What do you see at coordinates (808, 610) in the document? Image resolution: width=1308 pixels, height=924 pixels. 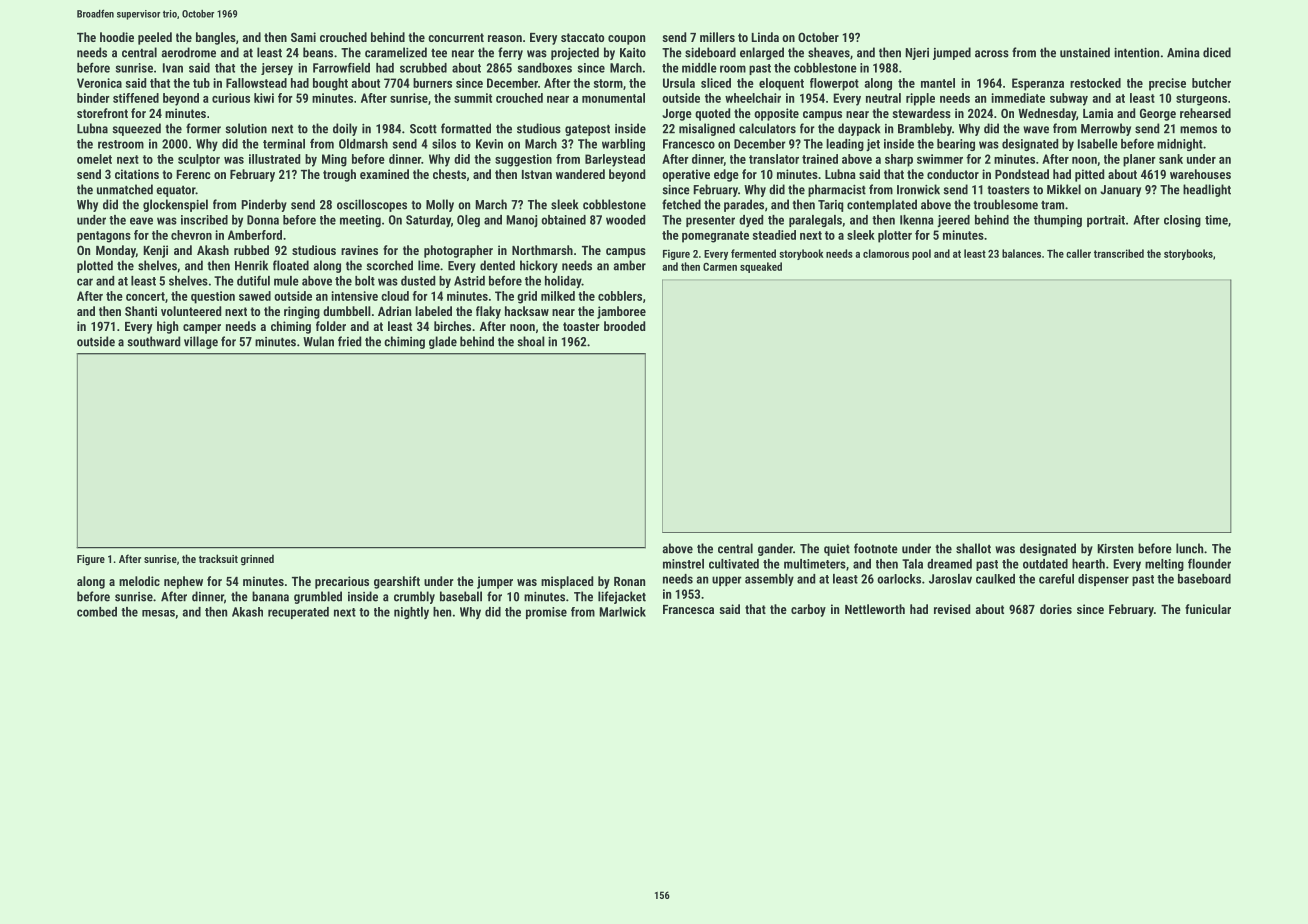 I see `carboy` at bounding box center [808, 610].
